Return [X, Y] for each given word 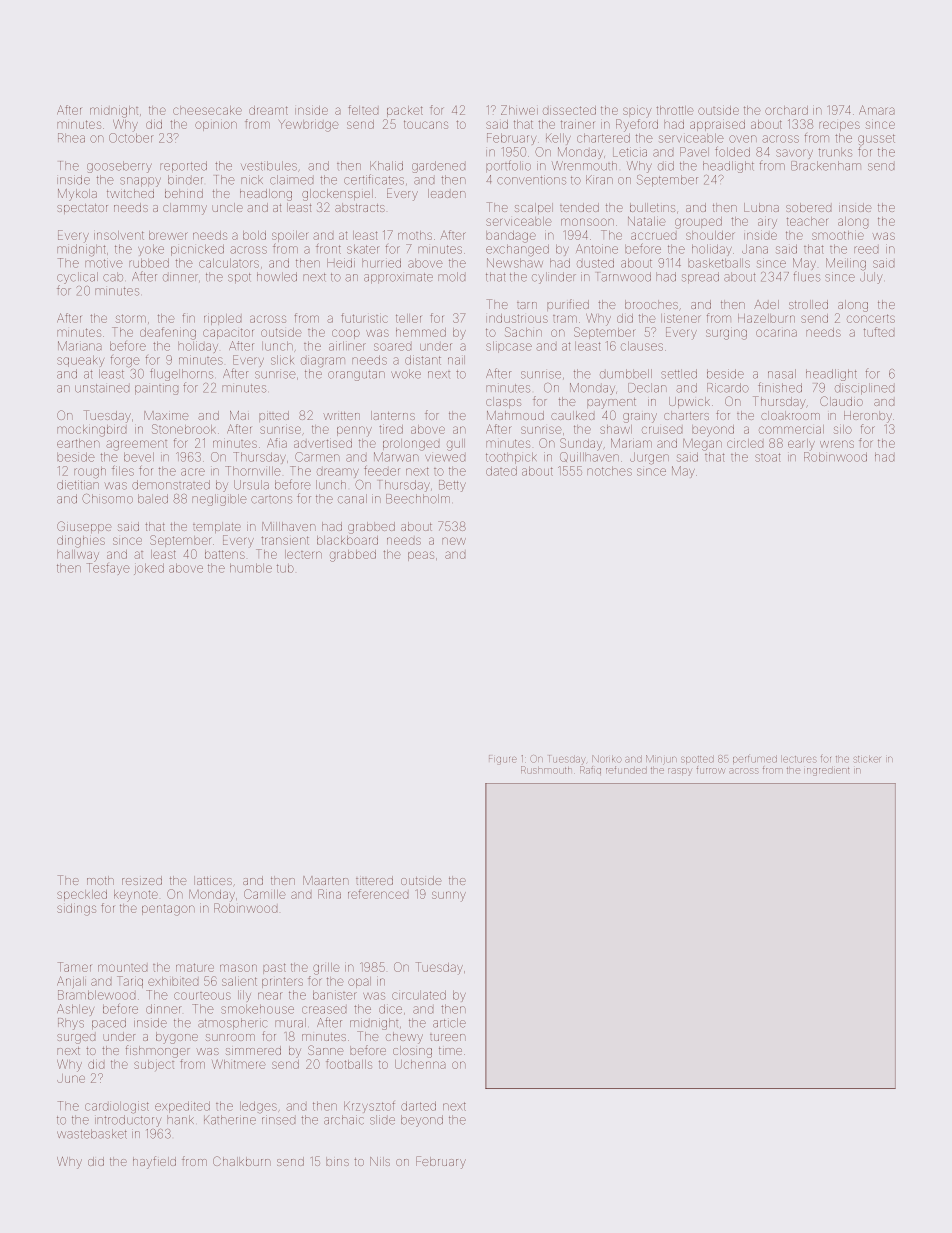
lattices [213, 880]
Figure [502, 759]
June [71, 1078]
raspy [680, 771]
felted [363, 110]
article [449, 1023]
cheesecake [207, 110]
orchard [786, 110]
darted [418, 1106]
